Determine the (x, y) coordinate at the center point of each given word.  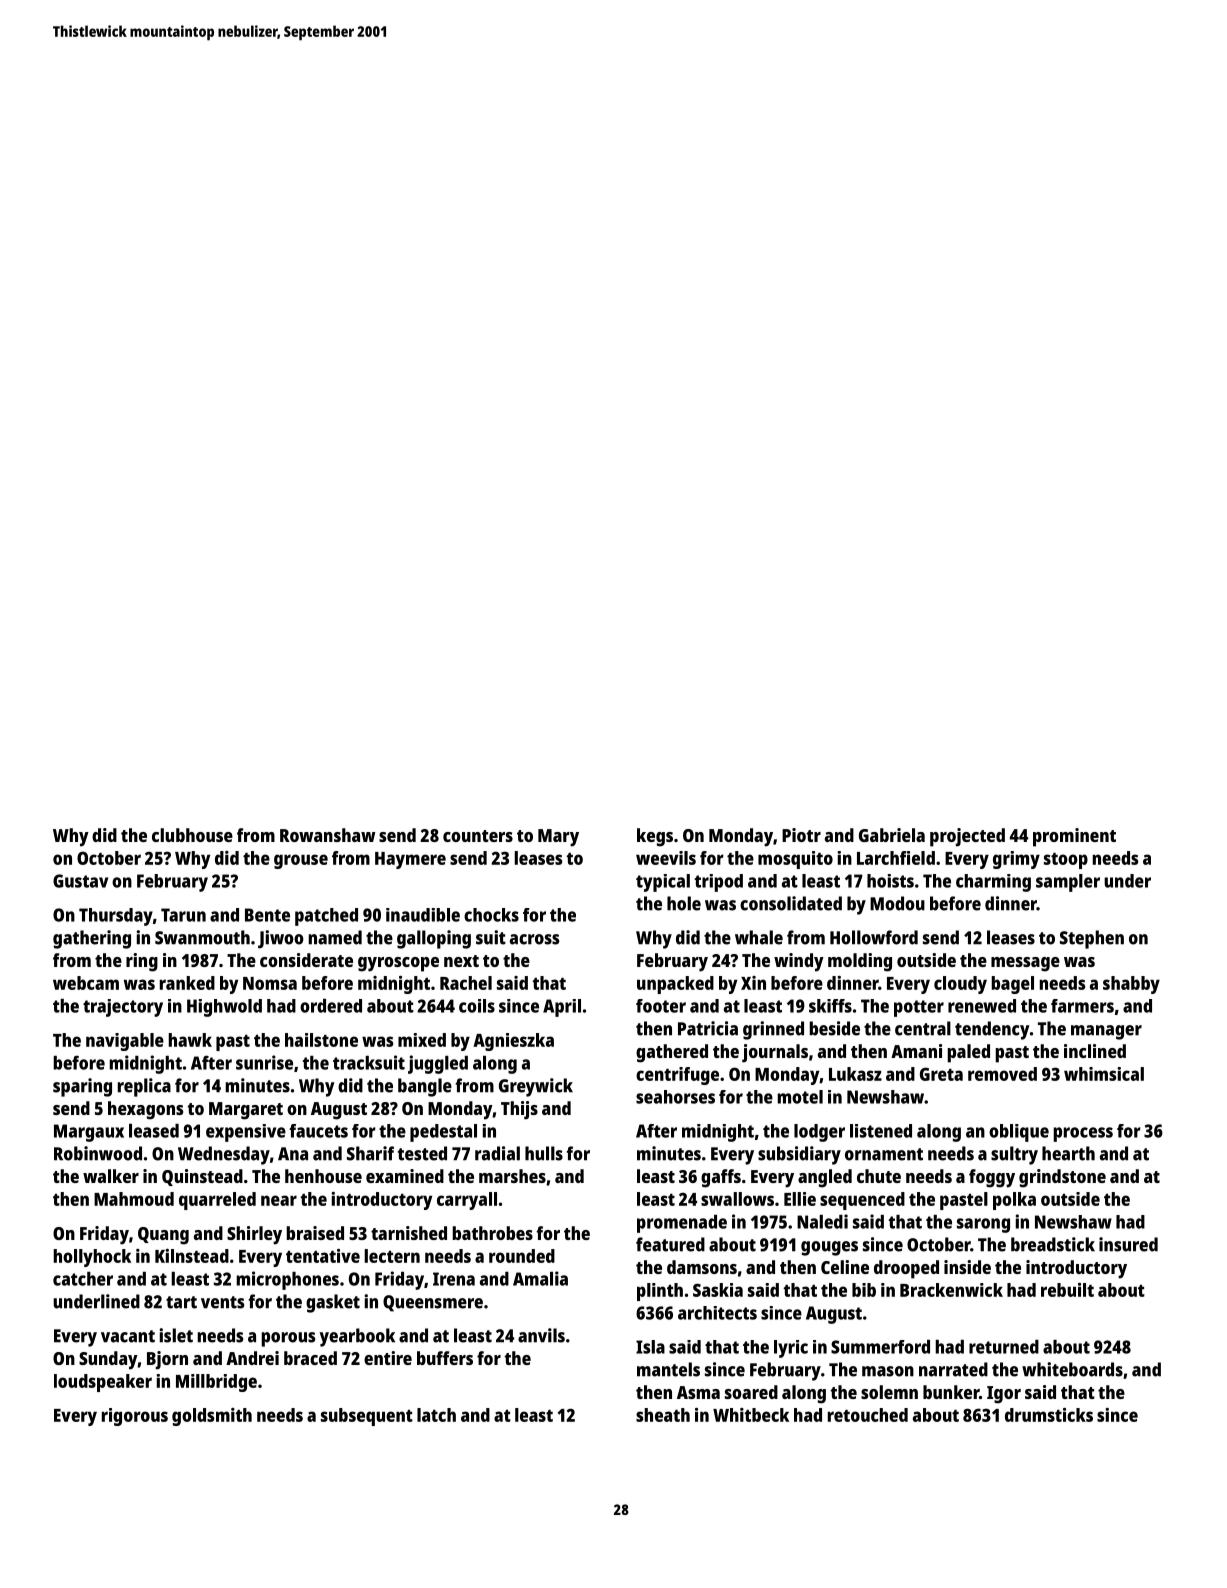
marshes (512, 1176)
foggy (992, 1178)
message (1025, 964)
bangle (425, 1087)
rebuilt (1067, 1290)
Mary (558, 838)
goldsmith (212, 1417)
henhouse (323, 1176)
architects (717, 1313)
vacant (128, 1336)
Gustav (80, 881)
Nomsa (270, 983)
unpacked (675, 985)
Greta (941, 1074)
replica (144, 1087)
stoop (1066, 861)
